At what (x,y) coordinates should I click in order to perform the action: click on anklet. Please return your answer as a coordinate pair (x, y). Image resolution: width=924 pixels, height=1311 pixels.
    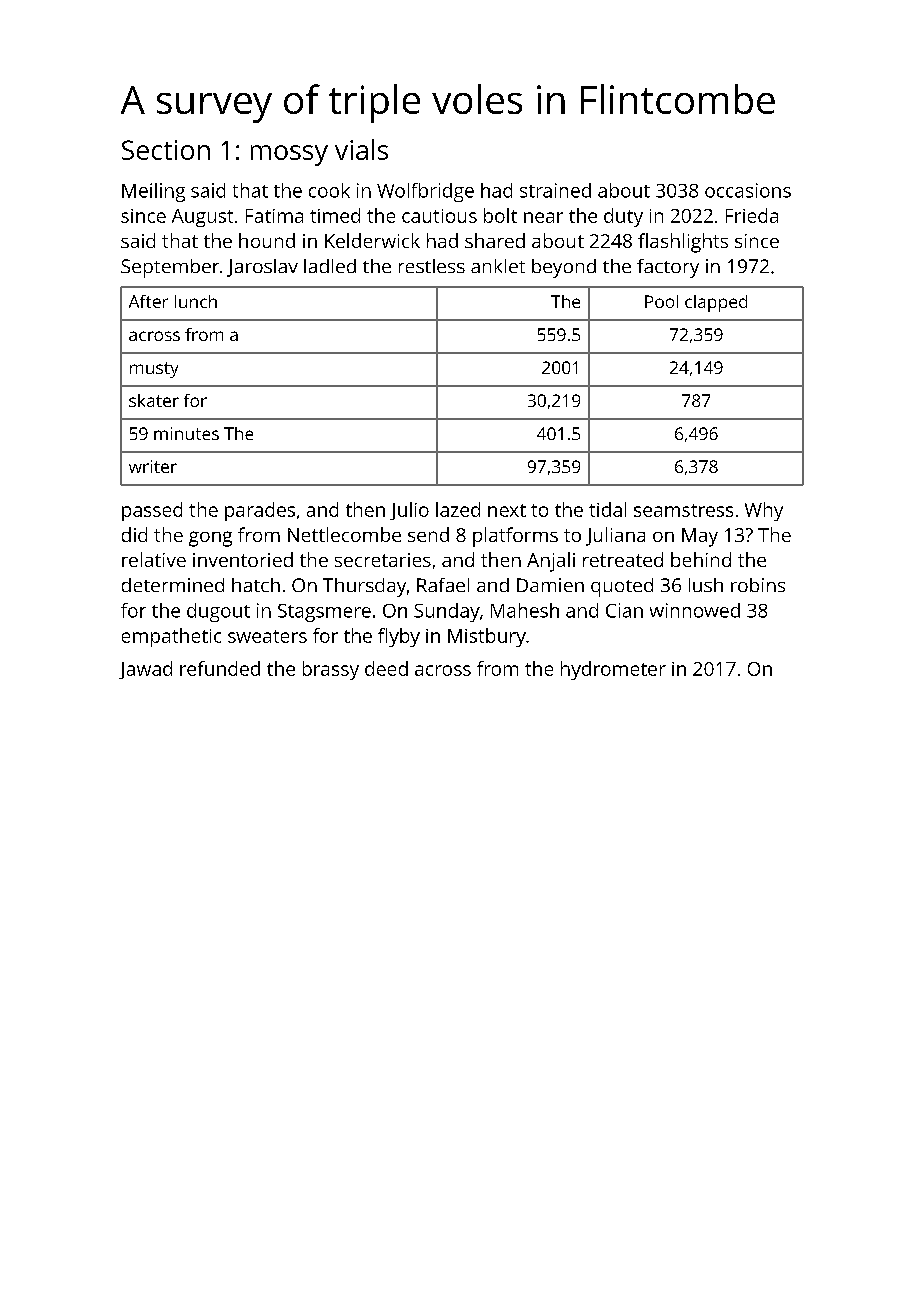
    Looking at the image, I should click on (498, 266).
